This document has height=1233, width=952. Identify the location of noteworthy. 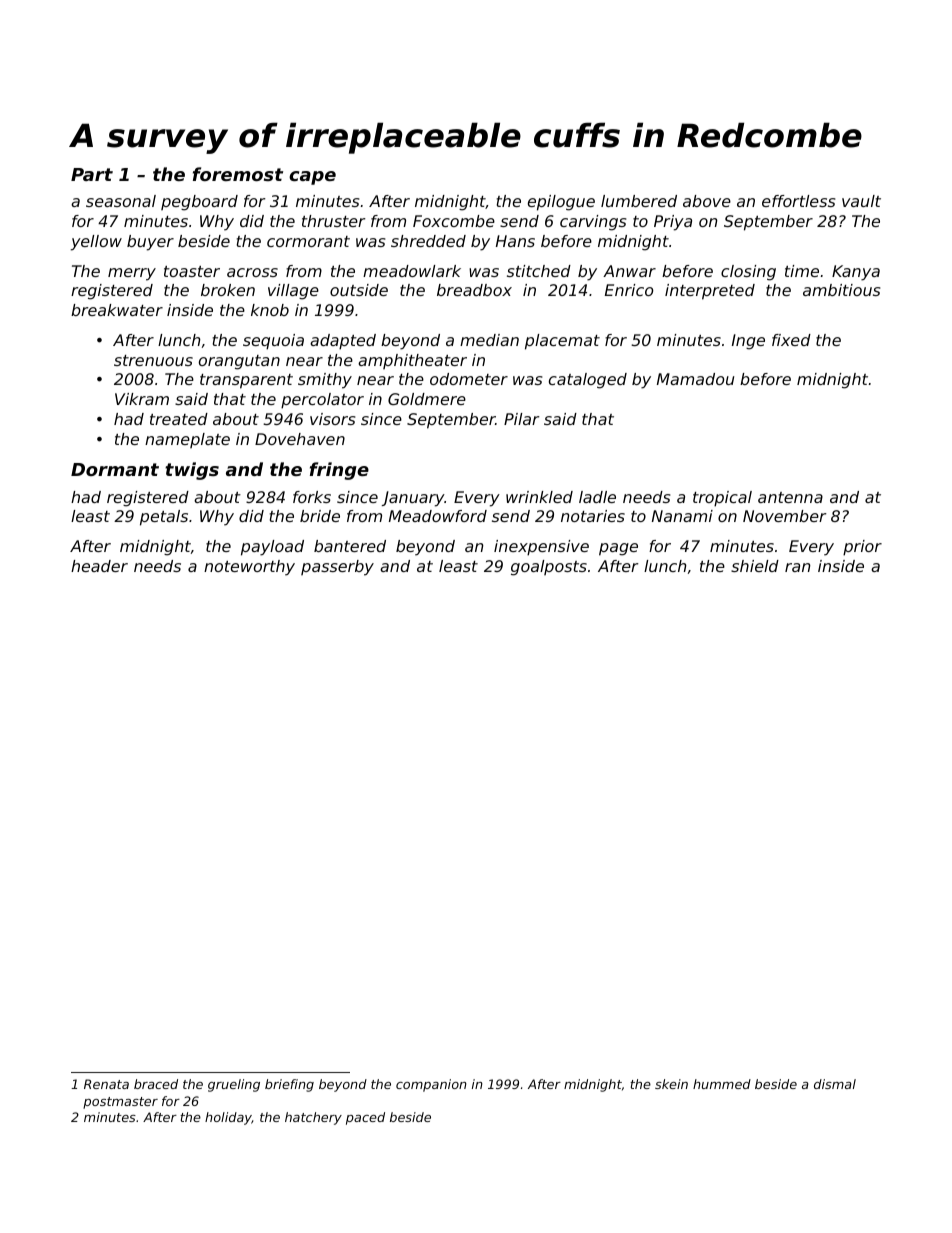
(249, 568).
